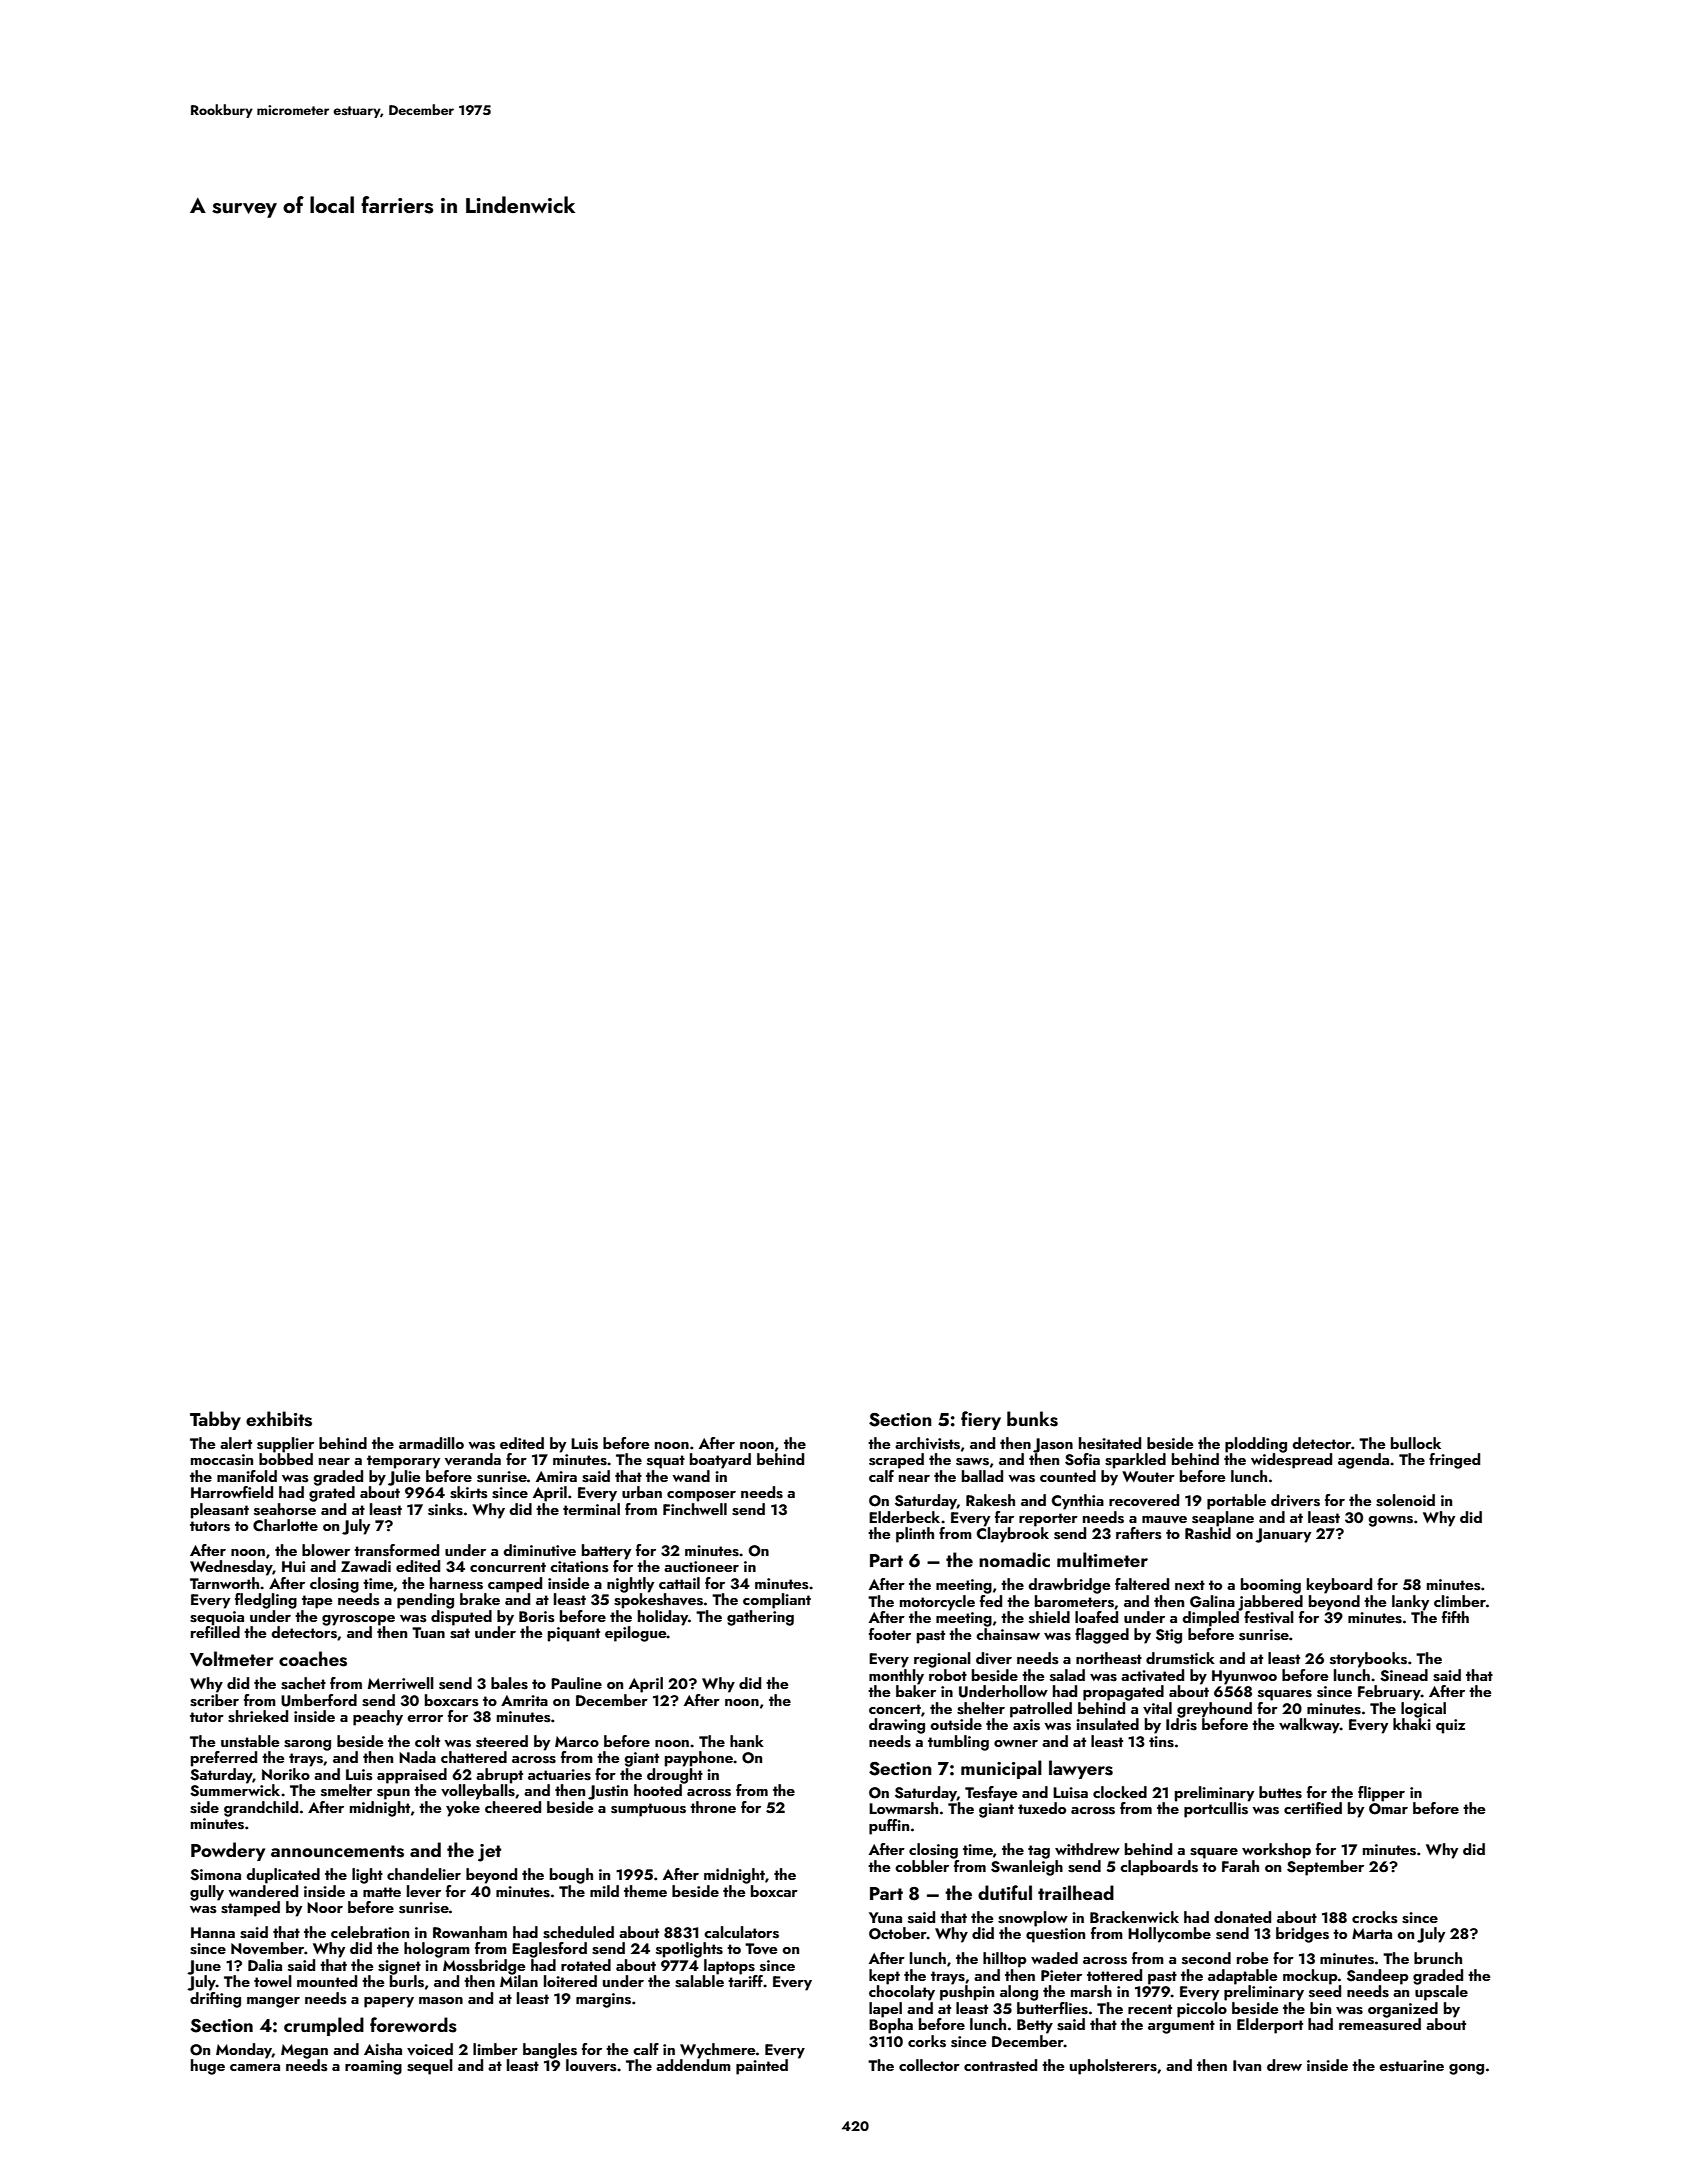 The image size is (1683, 2178). Describe the element at coordinates (1164, 1519) in the screenshot. I see `mauve` at that location.
